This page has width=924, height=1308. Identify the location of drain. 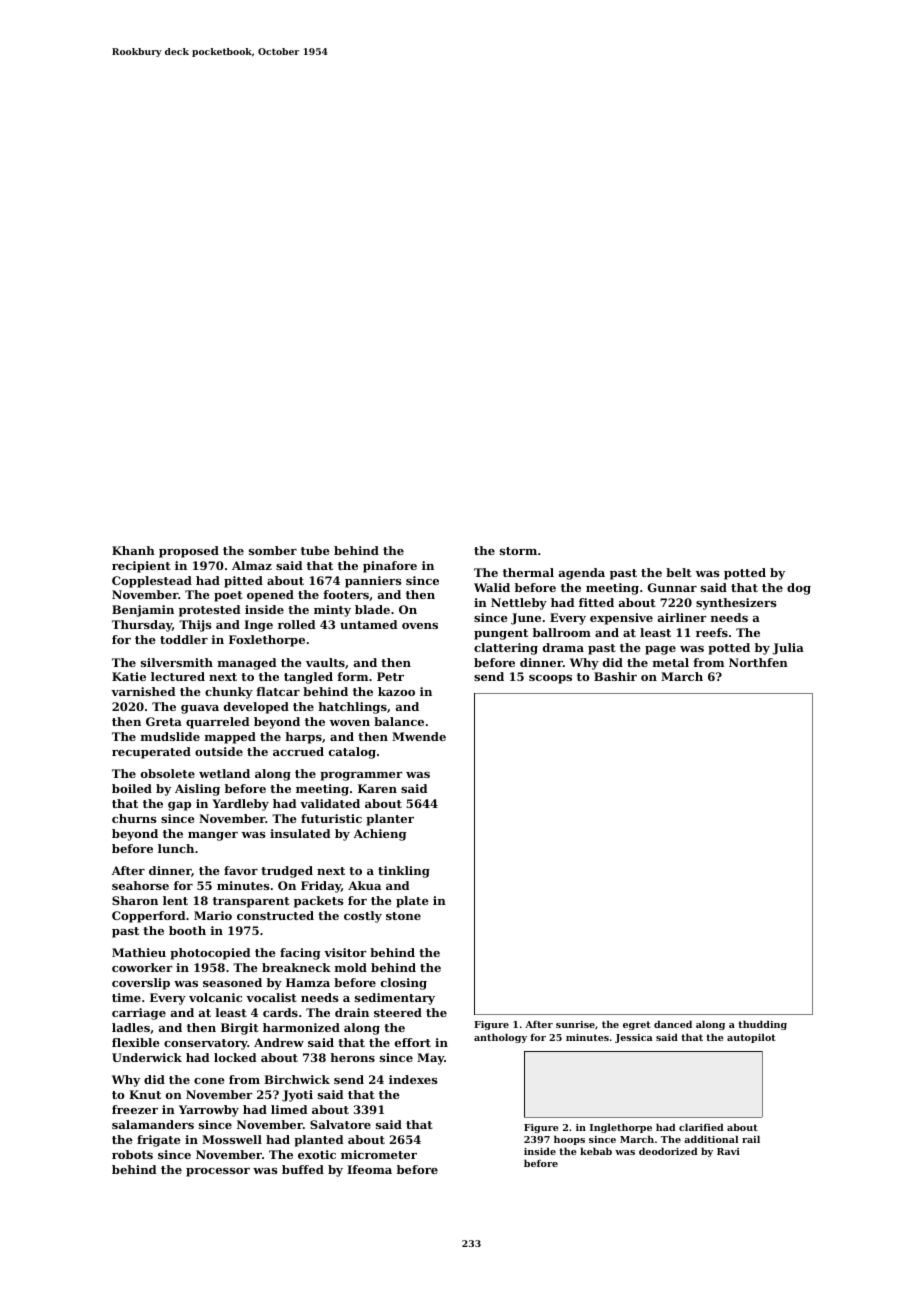
(352, 1012).
